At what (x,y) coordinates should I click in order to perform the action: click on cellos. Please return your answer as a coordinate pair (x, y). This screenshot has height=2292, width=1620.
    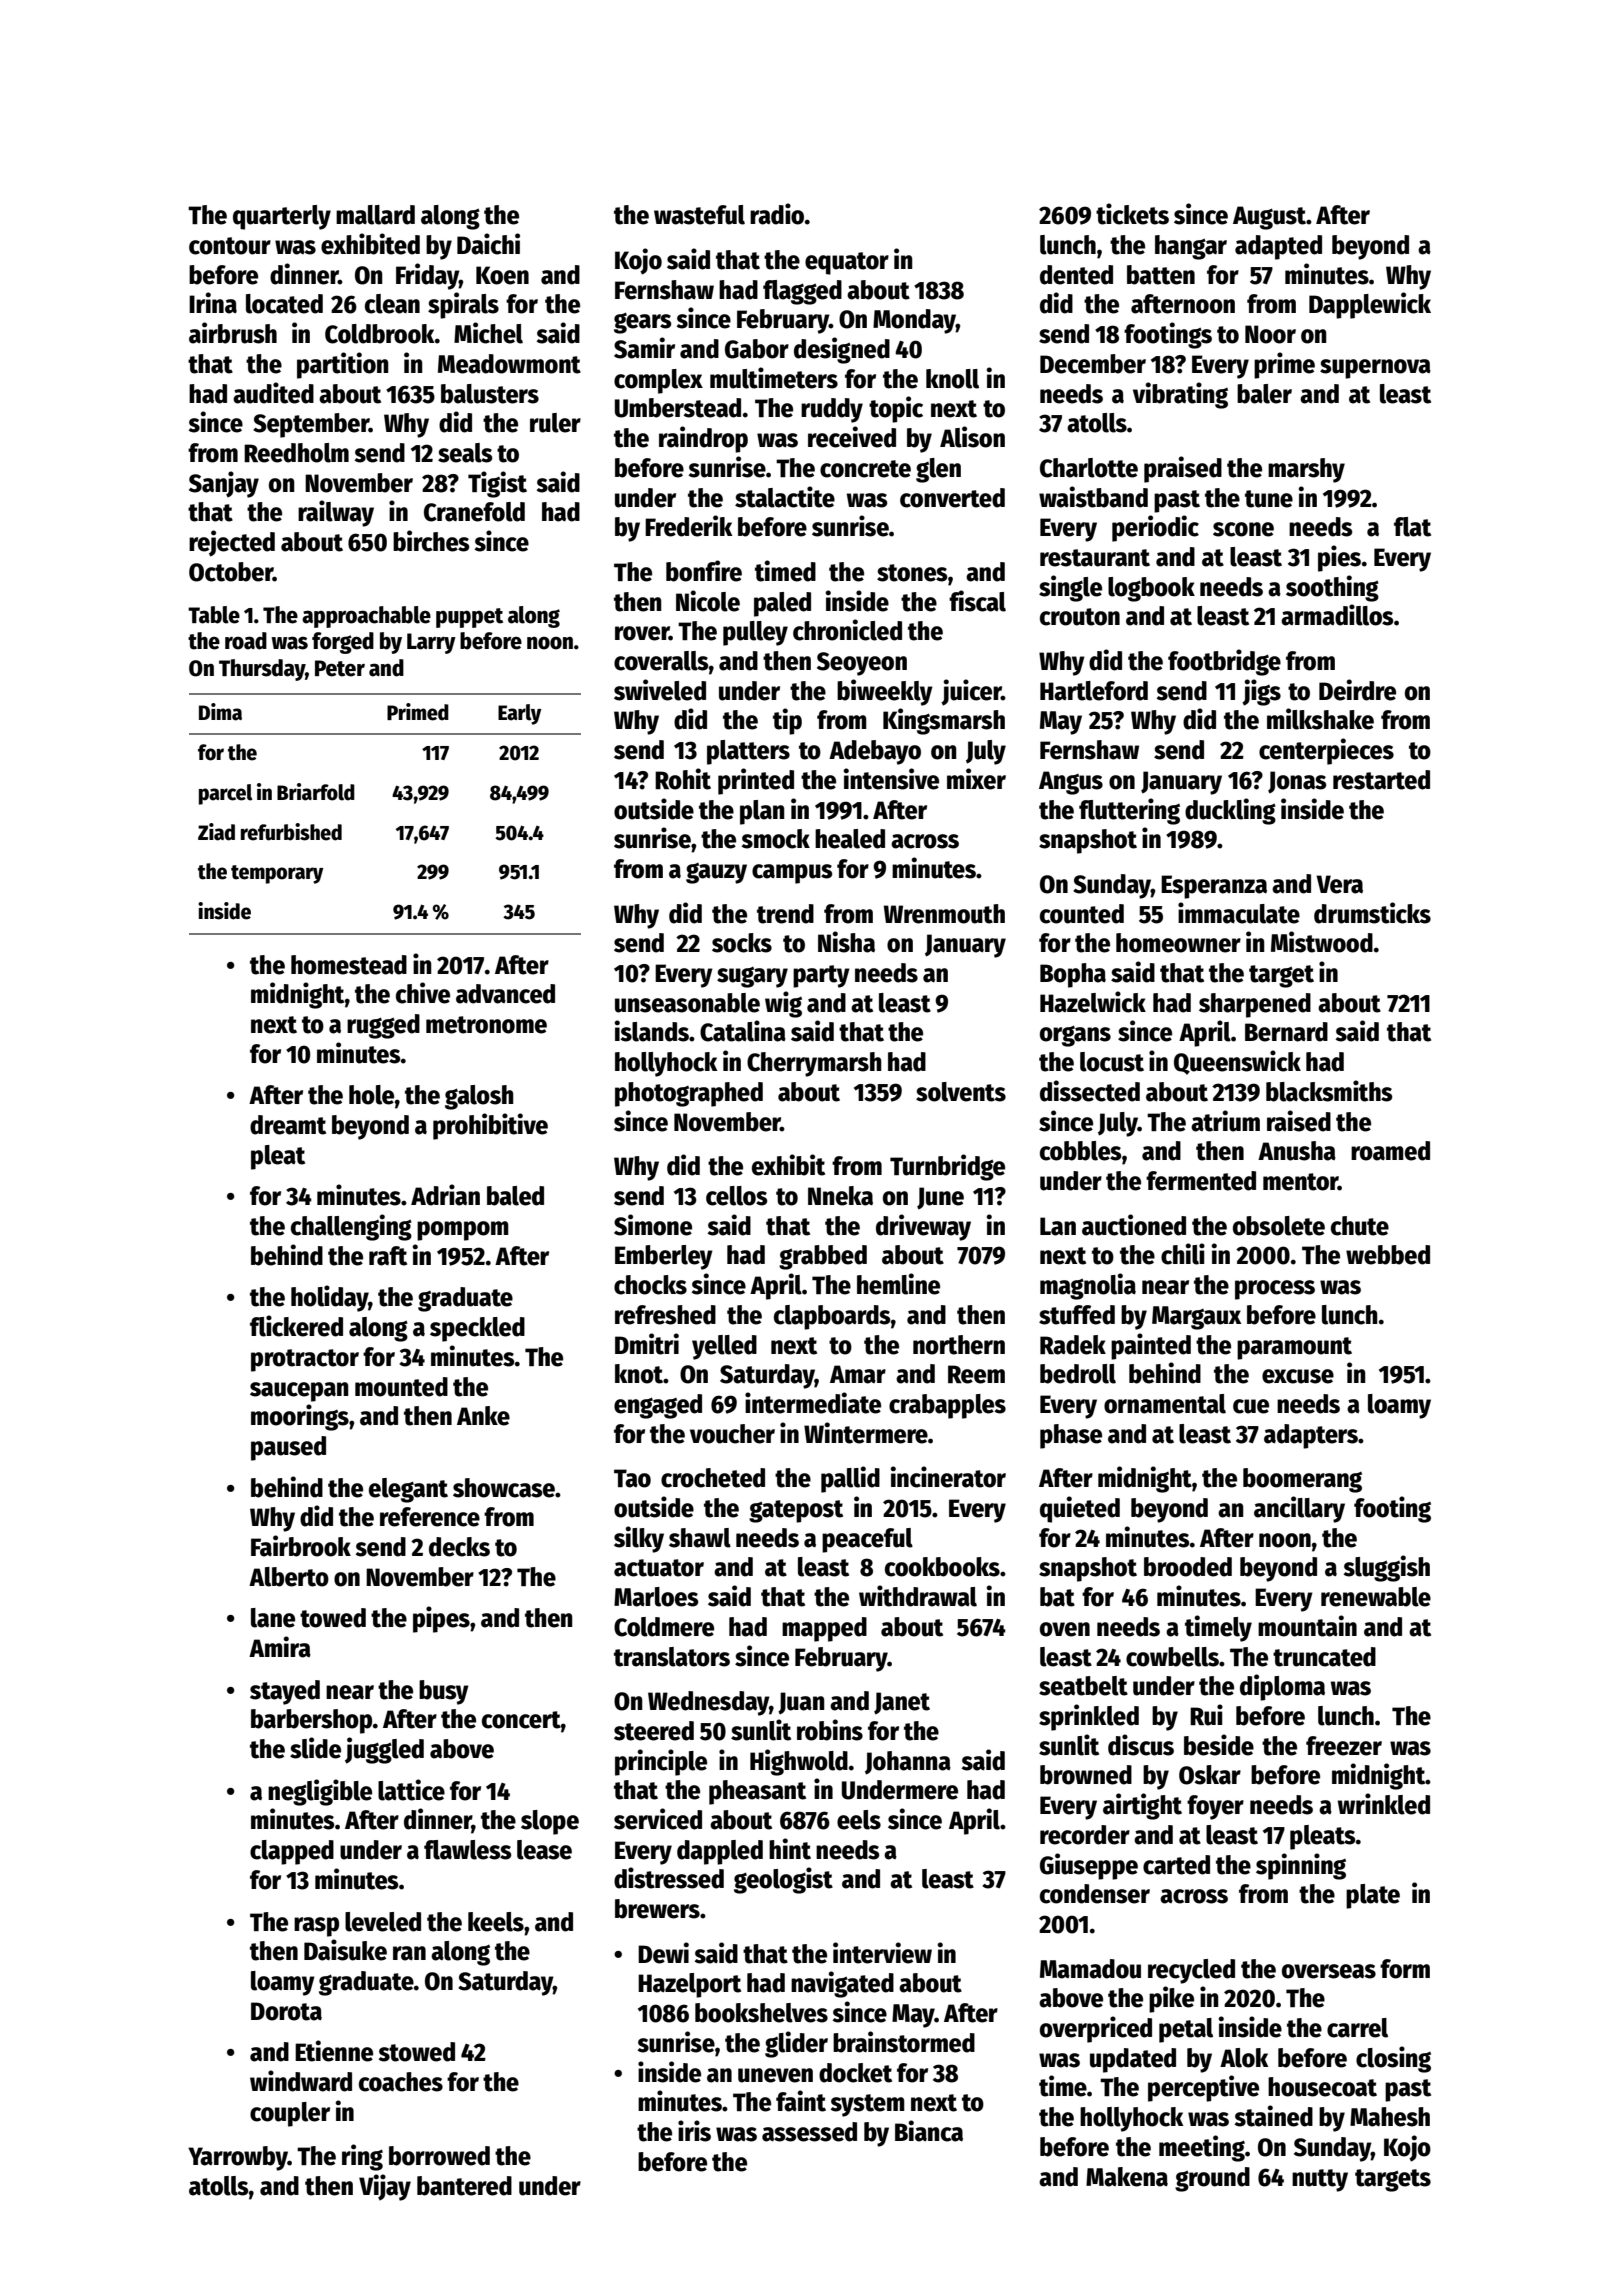
    Looking at the image, I should click on (736, 1196).
